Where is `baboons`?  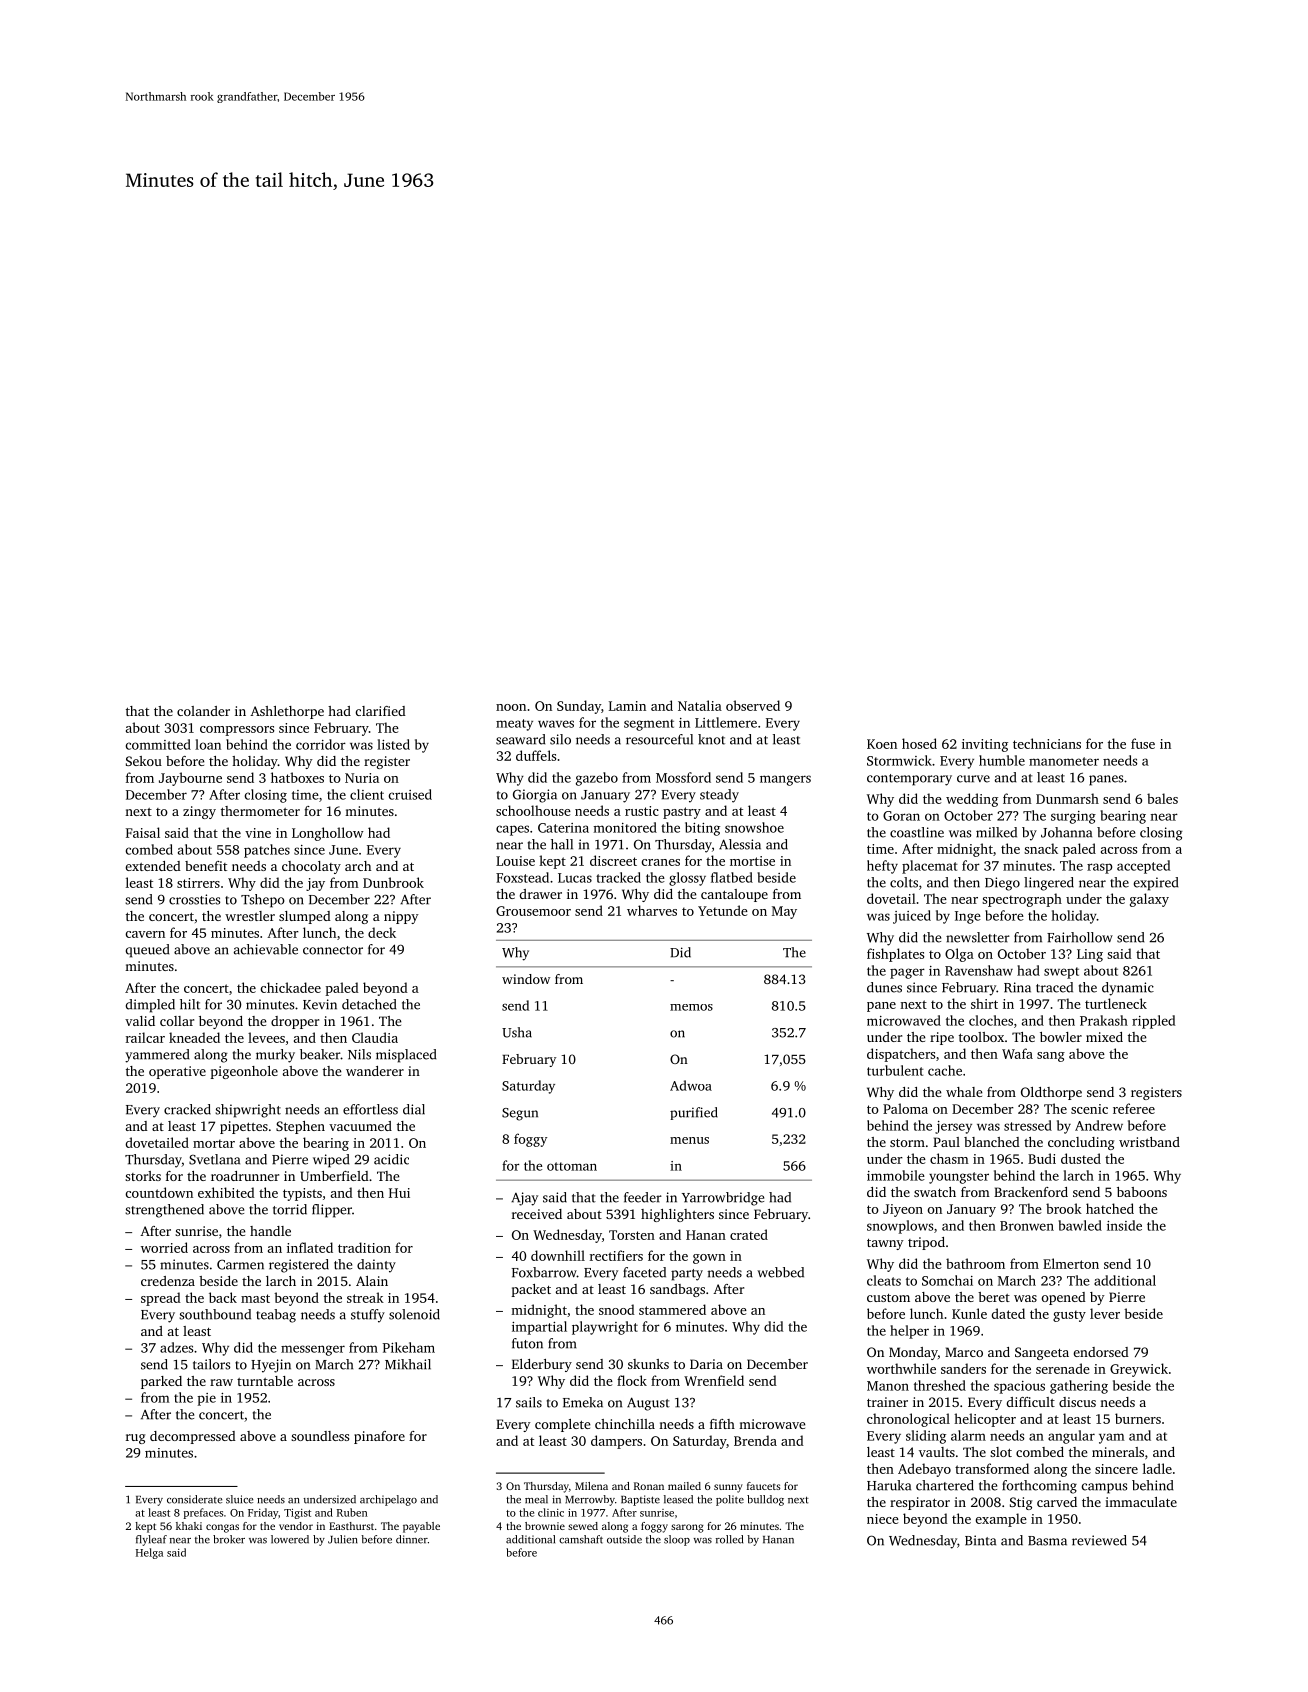 baboons is located at coordinates (1142, 1192).
